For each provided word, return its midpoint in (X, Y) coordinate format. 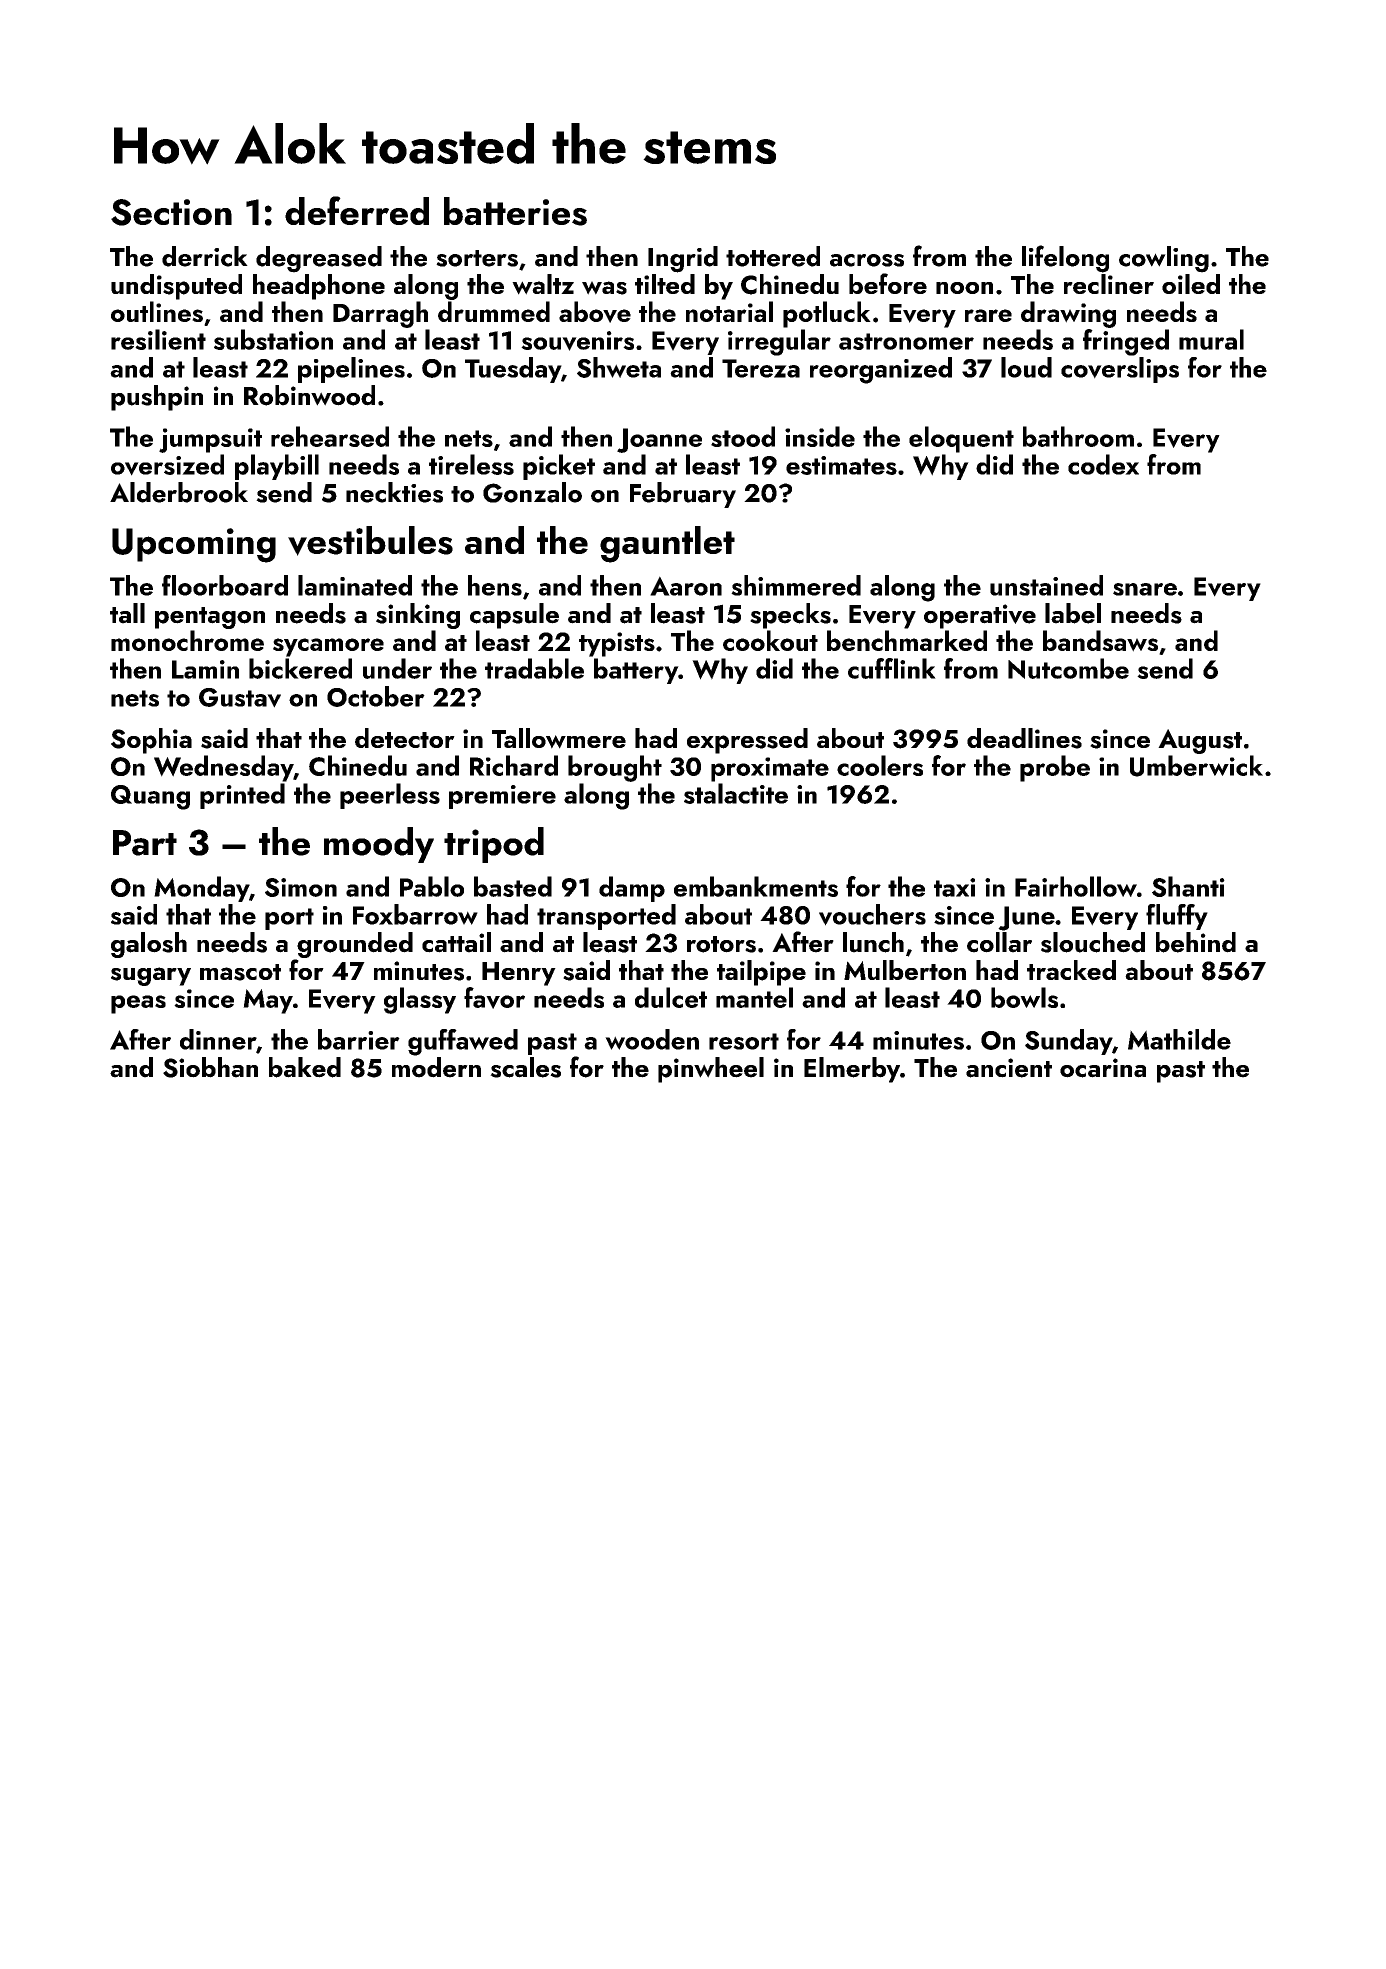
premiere (502, 797)
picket (559, 467)
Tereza (761, 368)
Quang (150, 797)
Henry (519, 974)
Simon (301, 887)
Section (171, 212)
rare (988, 315)
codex (1103, 464)
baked (305, 1067)
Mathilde (1179, 1039)
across (867, 260)
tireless (471, 464)
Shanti (1188, 886)
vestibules (370, 541)
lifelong (1065, 259)
